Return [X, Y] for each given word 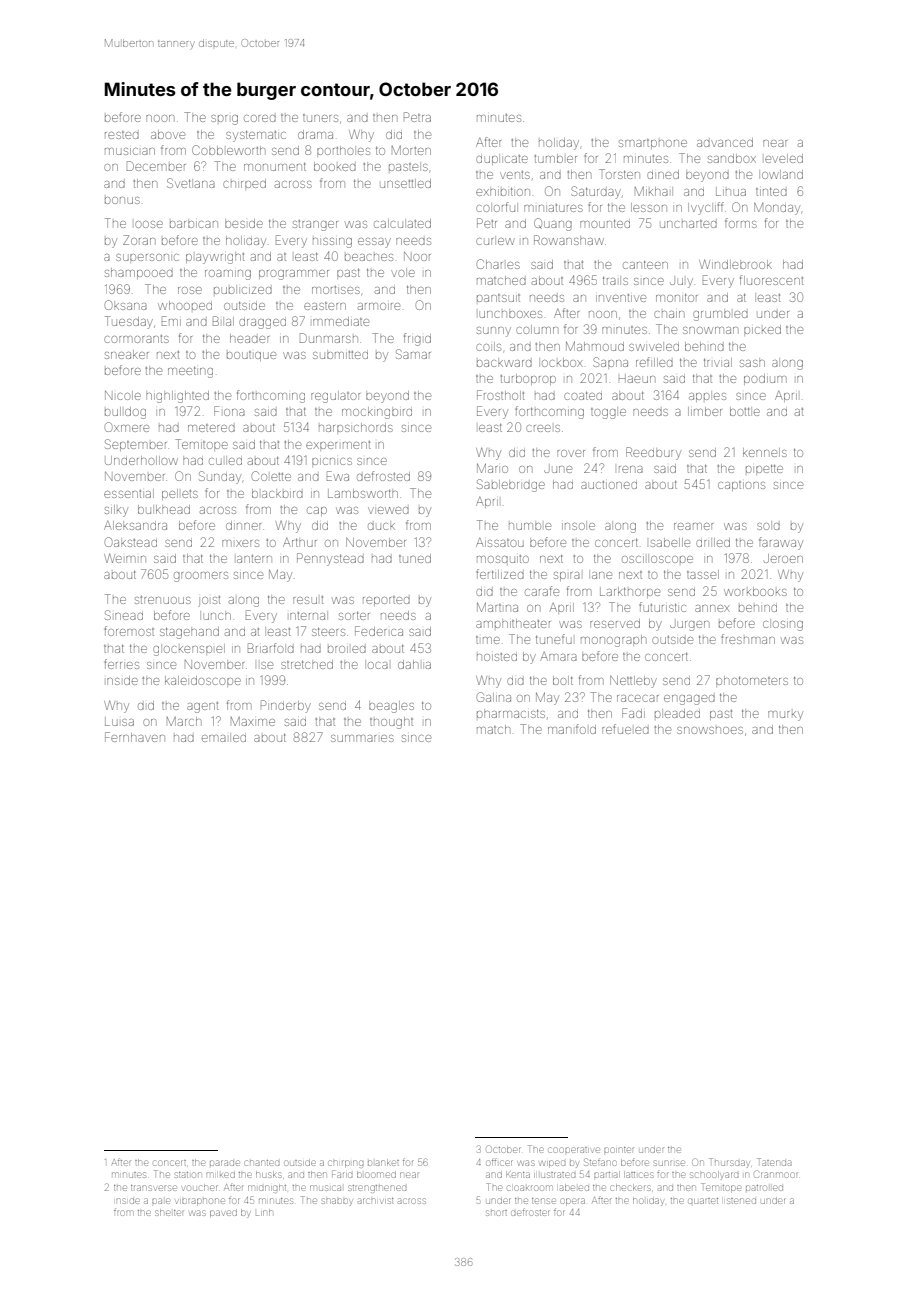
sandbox [732, 158]
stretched [307, 664]
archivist [376, 1201]
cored [260, 118]
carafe [542, 591]
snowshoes [710, 730]
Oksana [126, 305]
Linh [264, 1213]
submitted [340, 355]
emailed [224, 738]
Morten [411, 150]
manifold [572, 729]
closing [783, 626]
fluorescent [771, 280]
